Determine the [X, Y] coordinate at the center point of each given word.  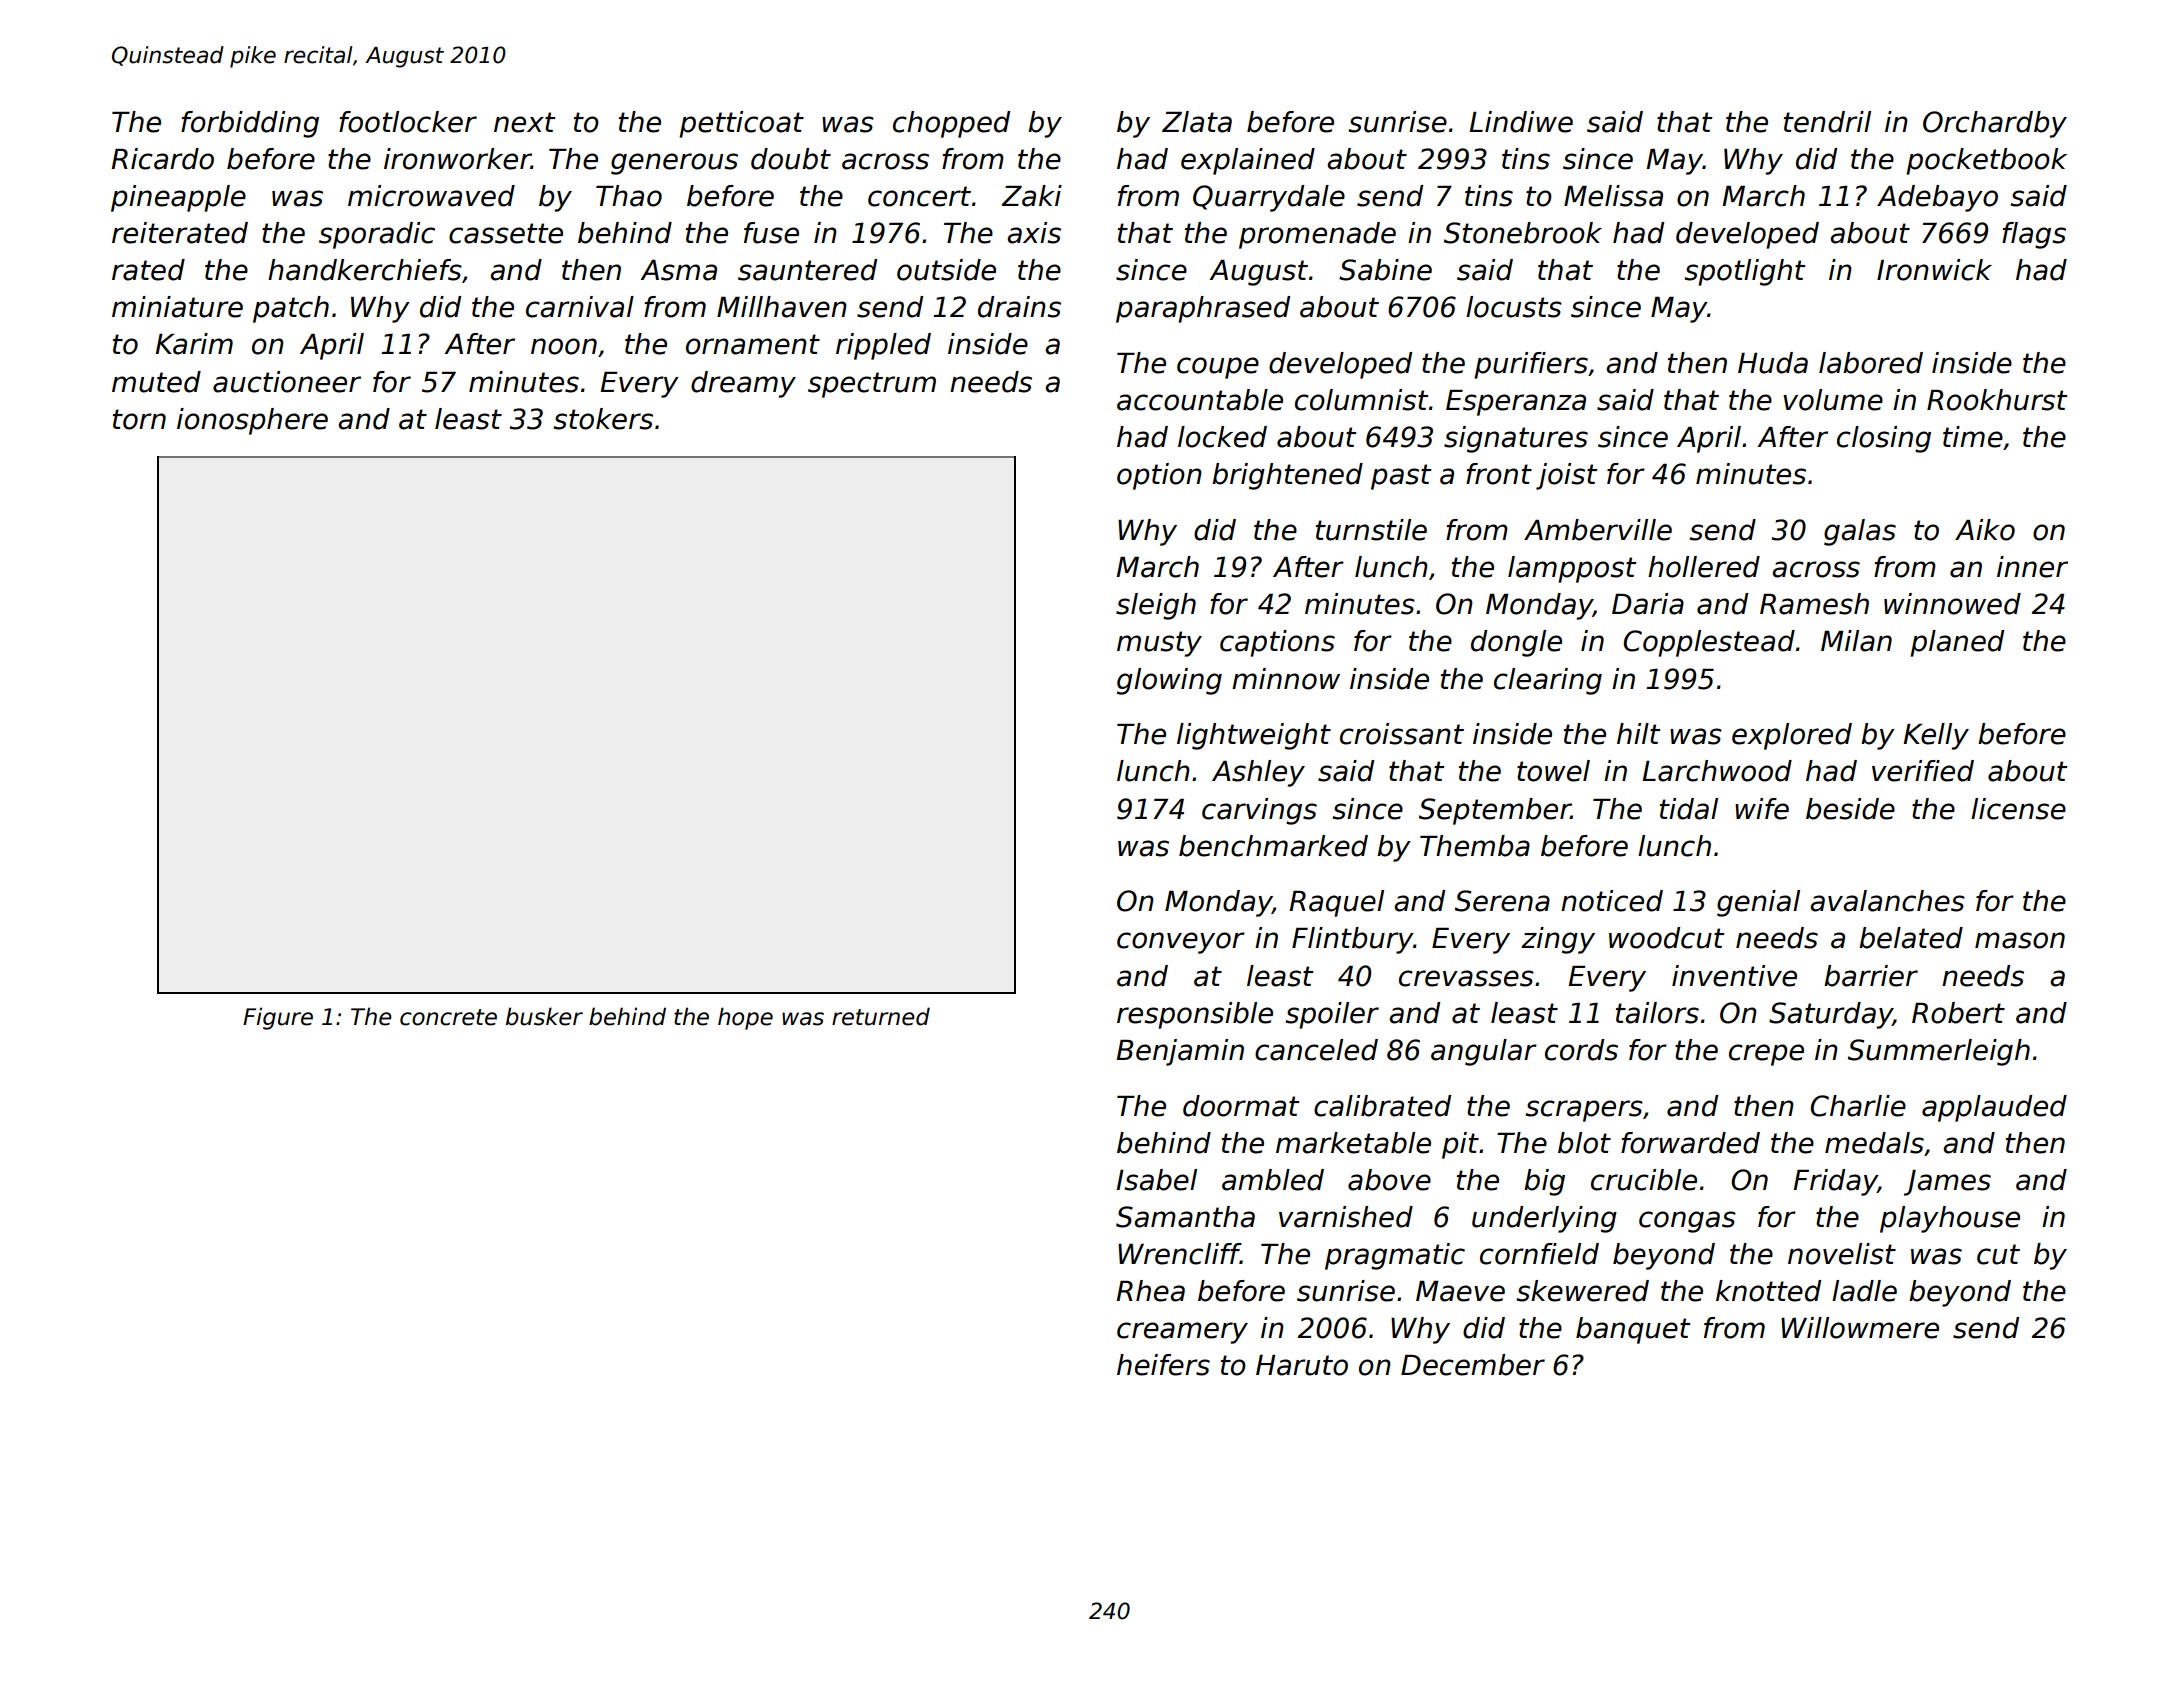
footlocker [408, 122]
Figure [278, 1018]
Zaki [1031, 196]
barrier [1871, 976]
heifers [1163, 1365]
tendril [1827, 122]
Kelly [1936, 736]
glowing [1169, 681]
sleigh [1156, 606]
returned [881, 1016]
